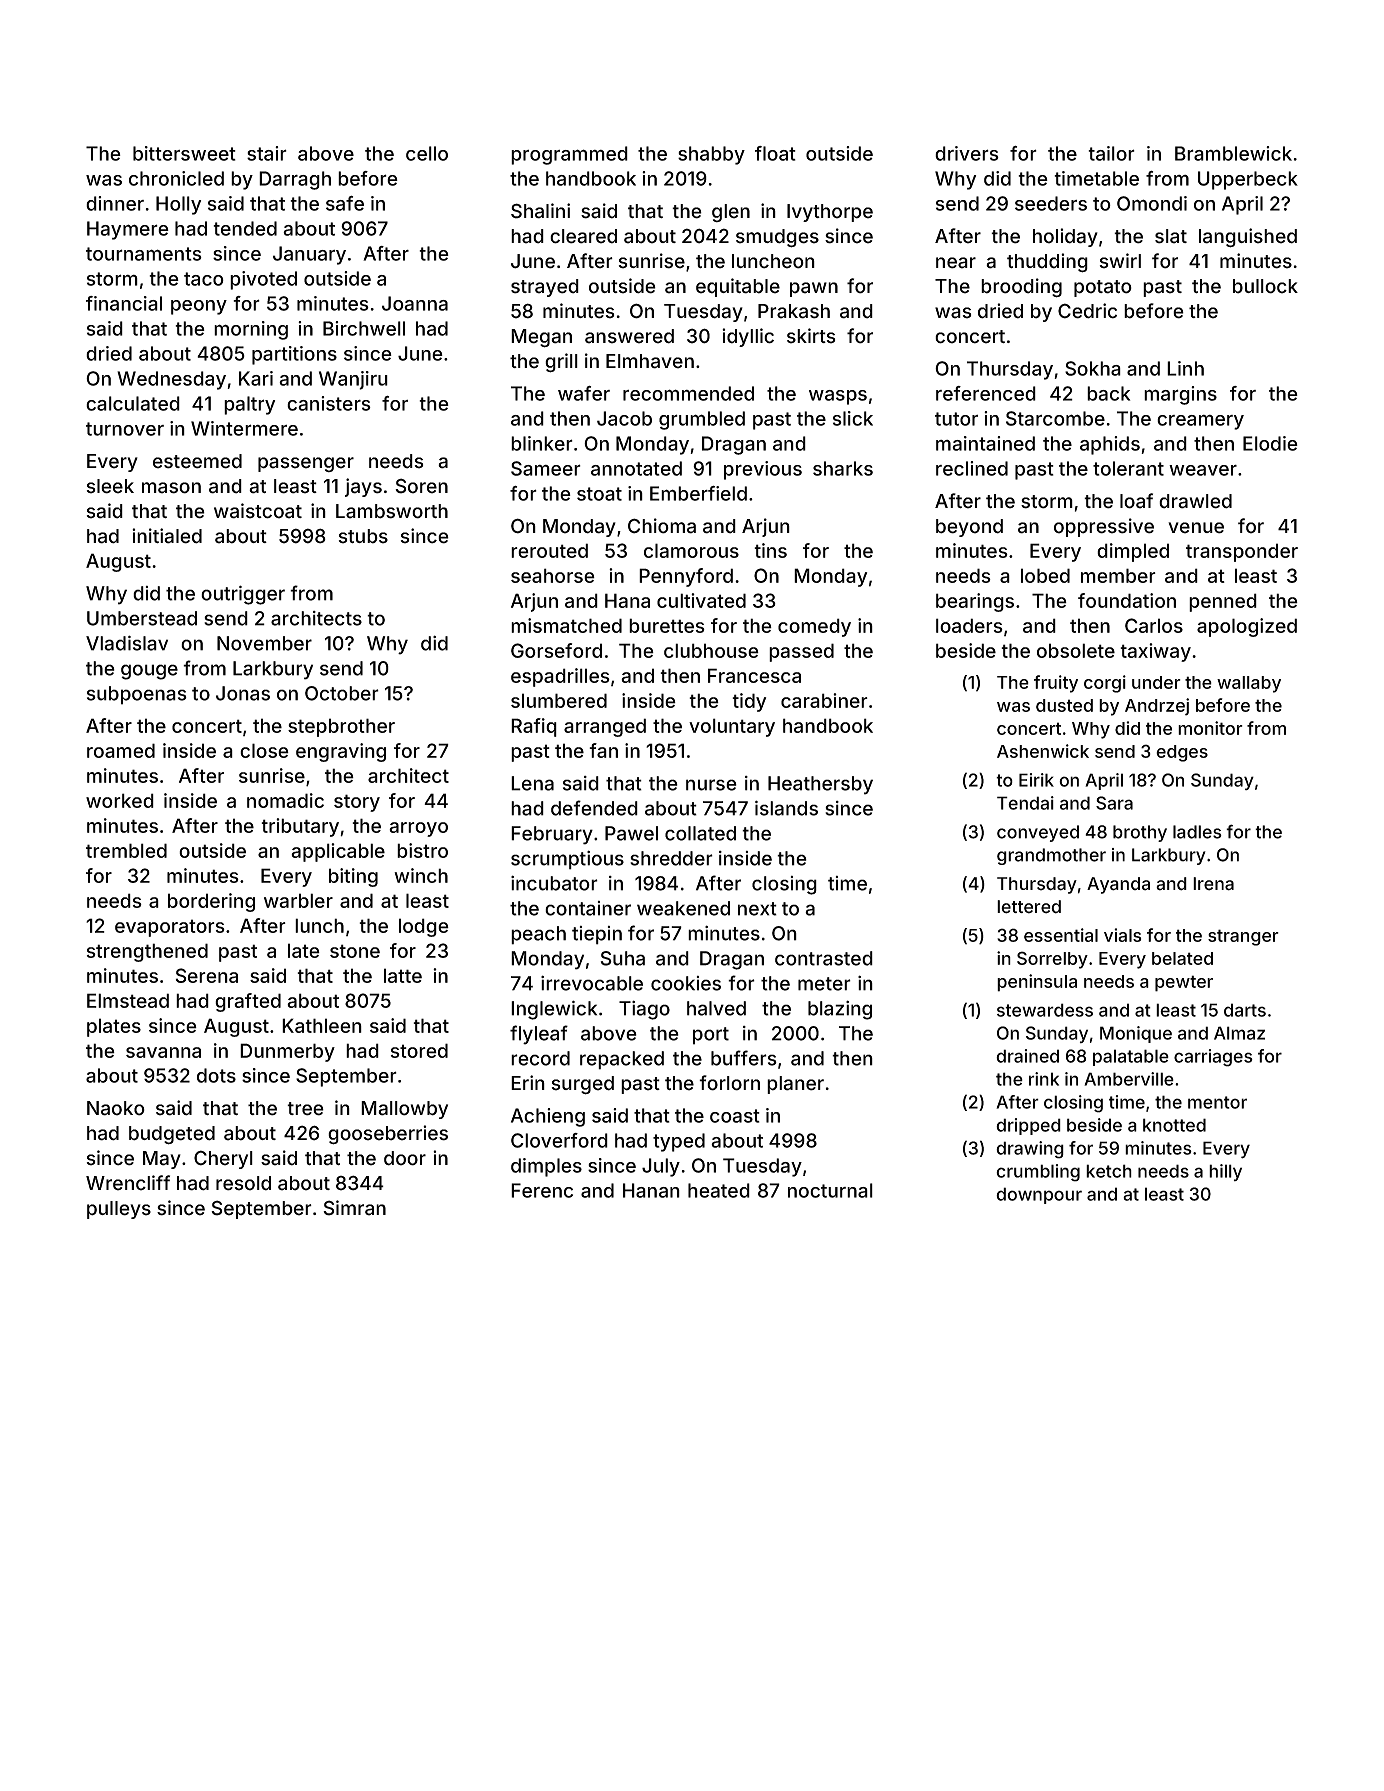 This screenshot has height=1791, width=1384. I want to click on tree, so click(305, 1109).
